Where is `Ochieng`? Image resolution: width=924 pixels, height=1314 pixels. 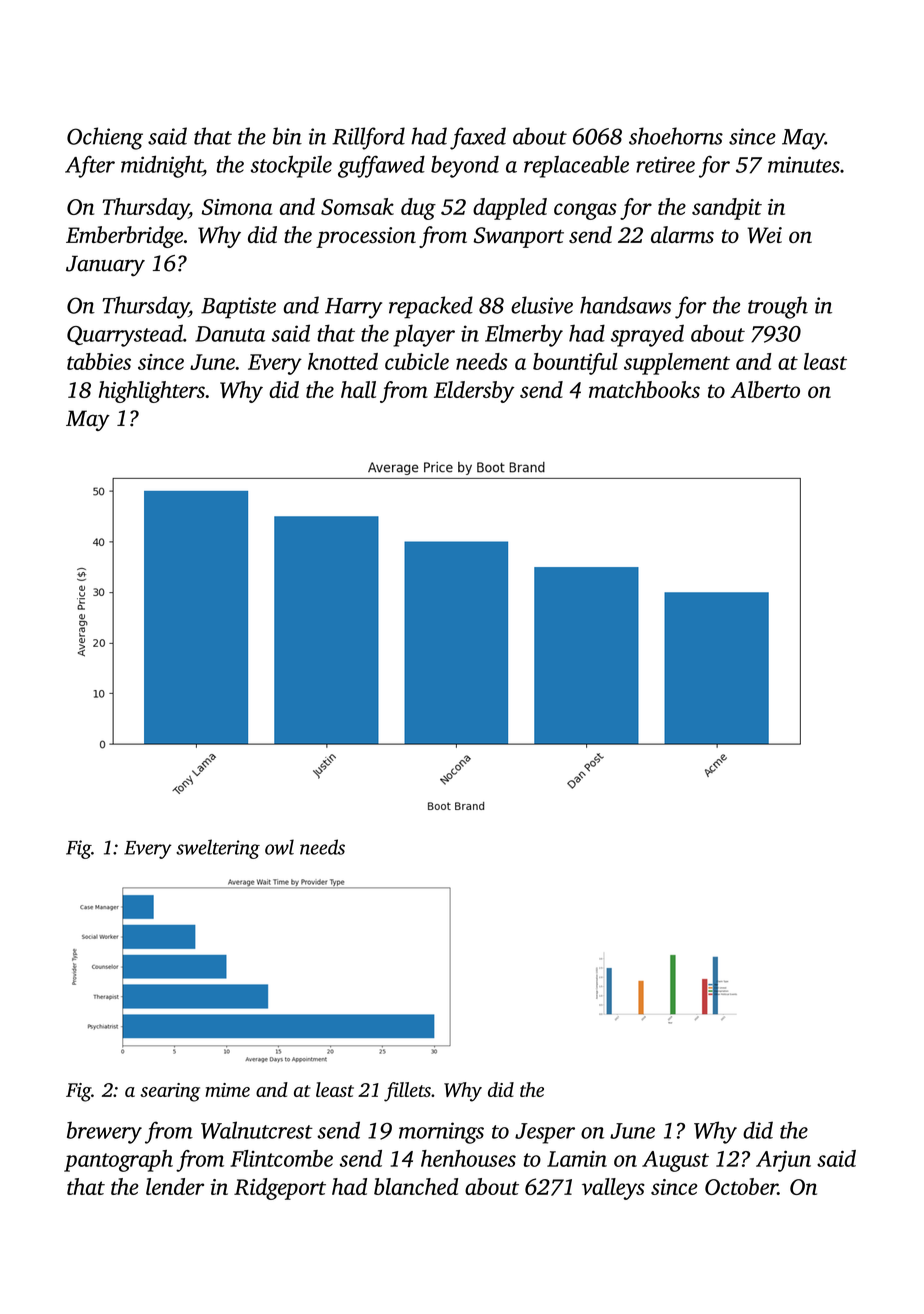 Ochieng is located at coordinates (105, 138).
